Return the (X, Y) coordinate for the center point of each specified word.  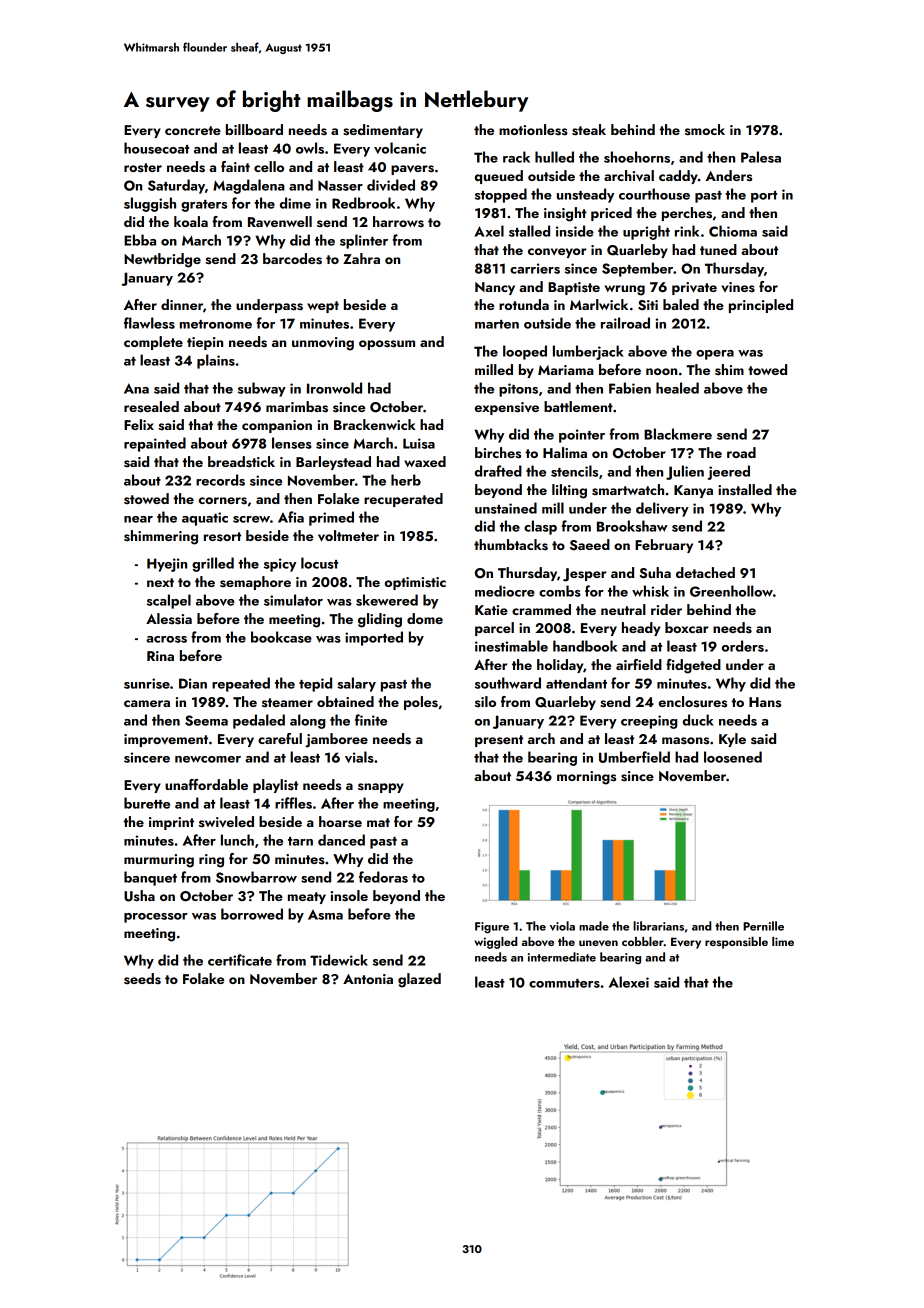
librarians (658, 926)
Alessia (169, 619)
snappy (381, 788)
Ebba (140, 240)
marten (497, 324)
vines (738, 287)
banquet (150, 878)
